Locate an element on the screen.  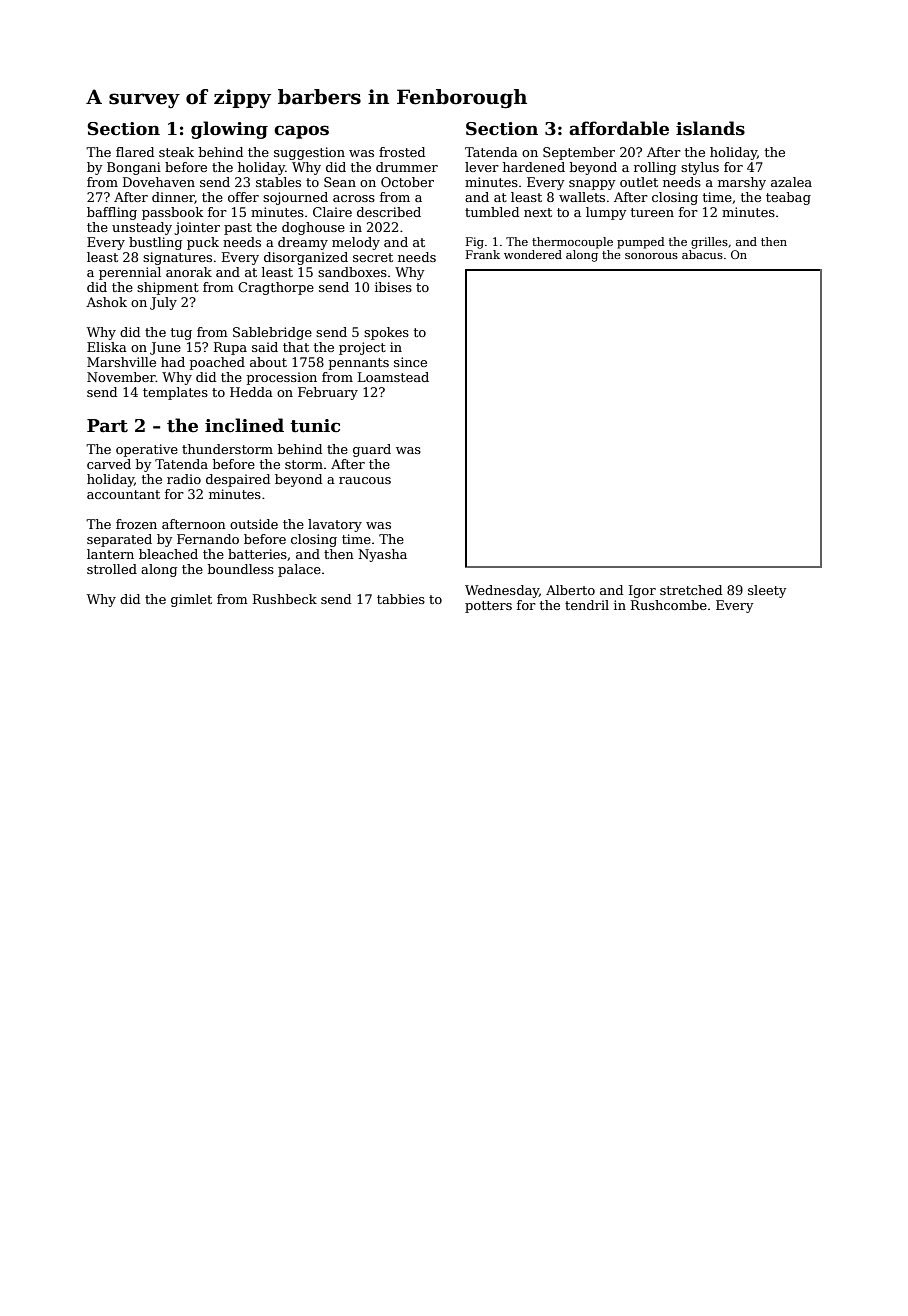
glowing is located at coordinates (229, 130).
